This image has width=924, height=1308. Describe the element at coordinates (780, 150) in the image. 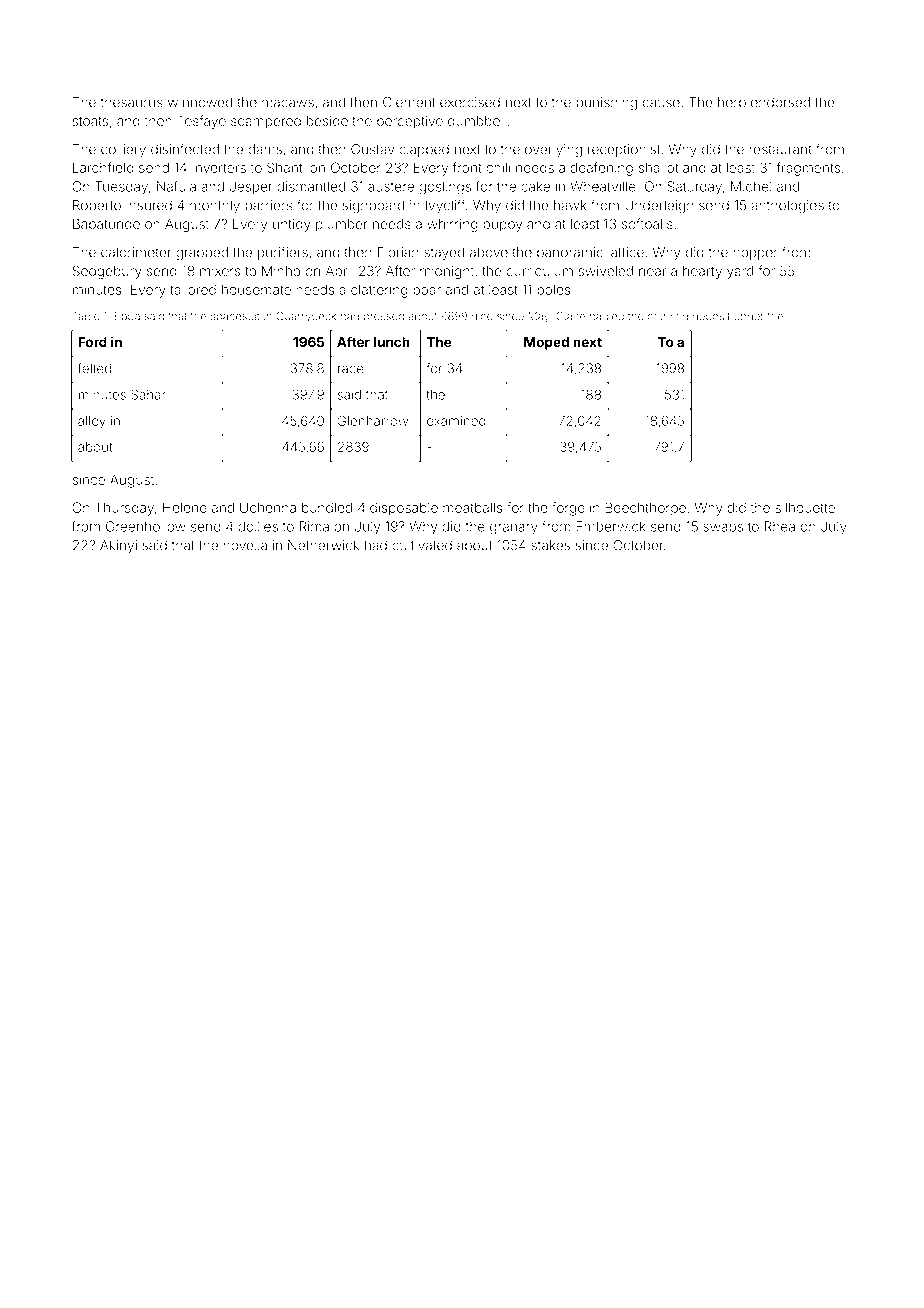

I see `restaurant` at that location.
